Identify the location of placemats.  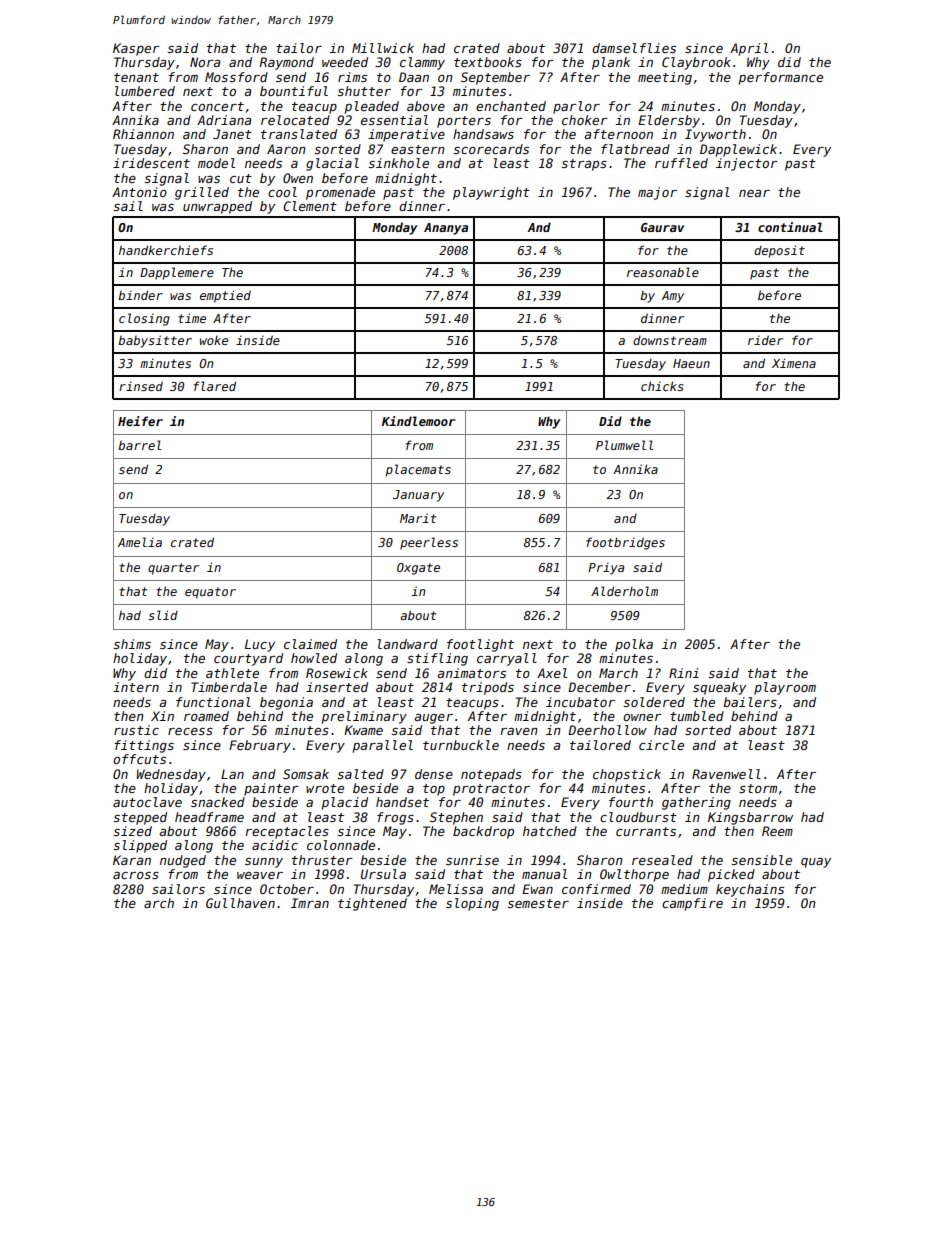
(418, 470).
